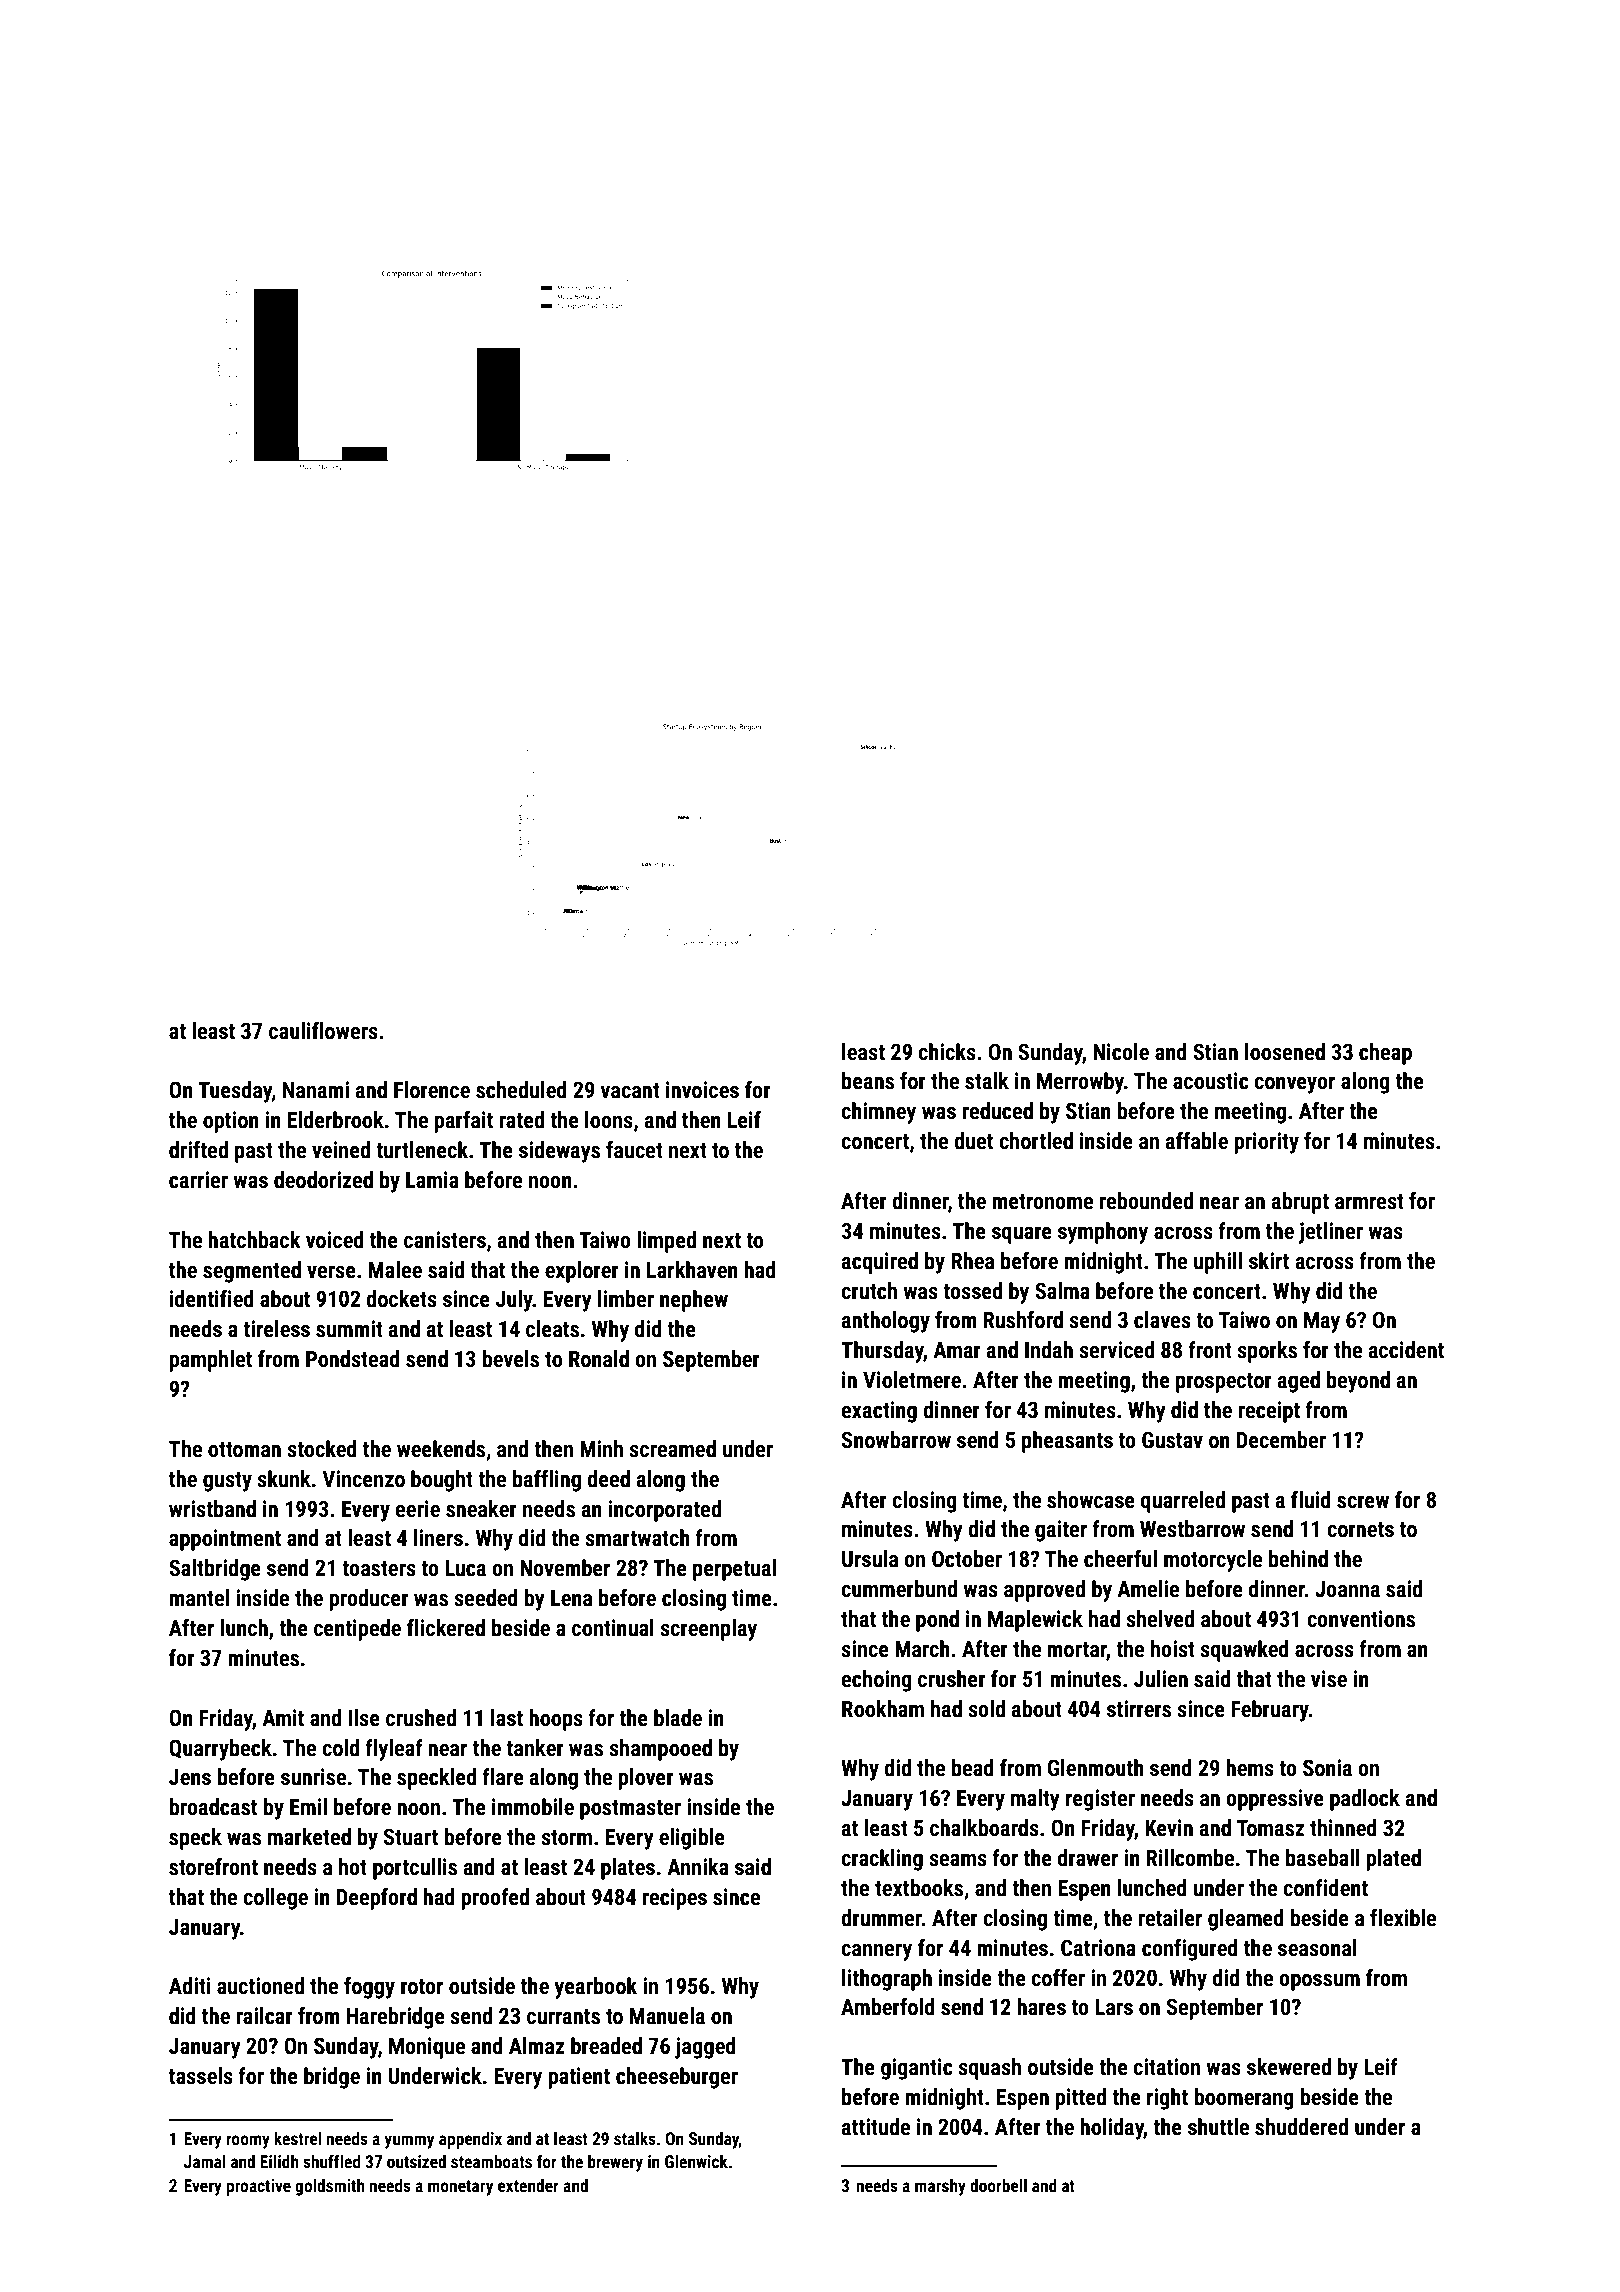  Describe the element at coordinates (323, 1031) in the screenshot. I see `cauliflowers` at that location.
